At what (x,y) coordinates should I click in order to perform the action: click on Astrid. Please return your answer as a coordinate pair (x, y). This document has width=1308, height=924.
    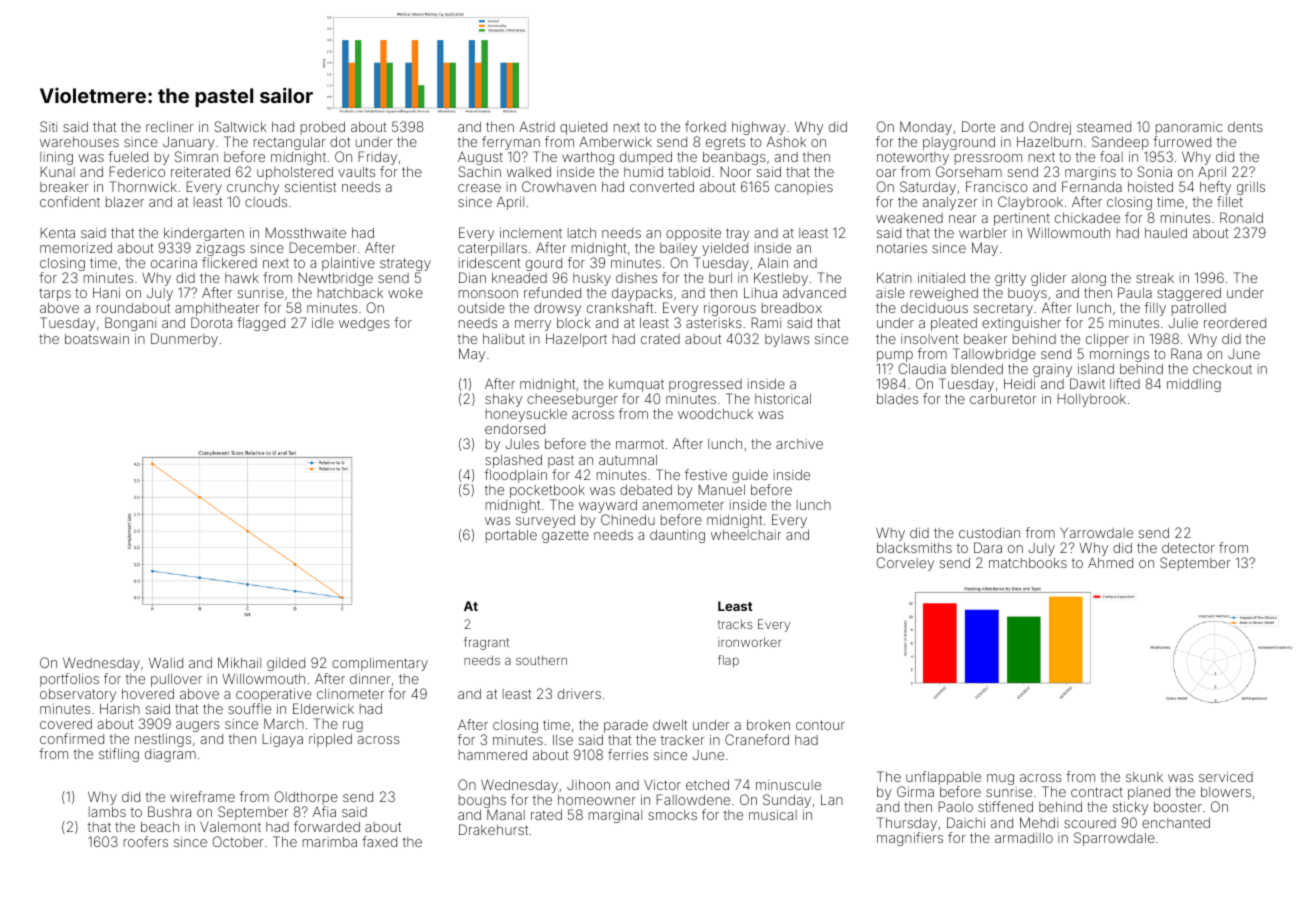
    Looking at the image, I should click on (537, 126).
